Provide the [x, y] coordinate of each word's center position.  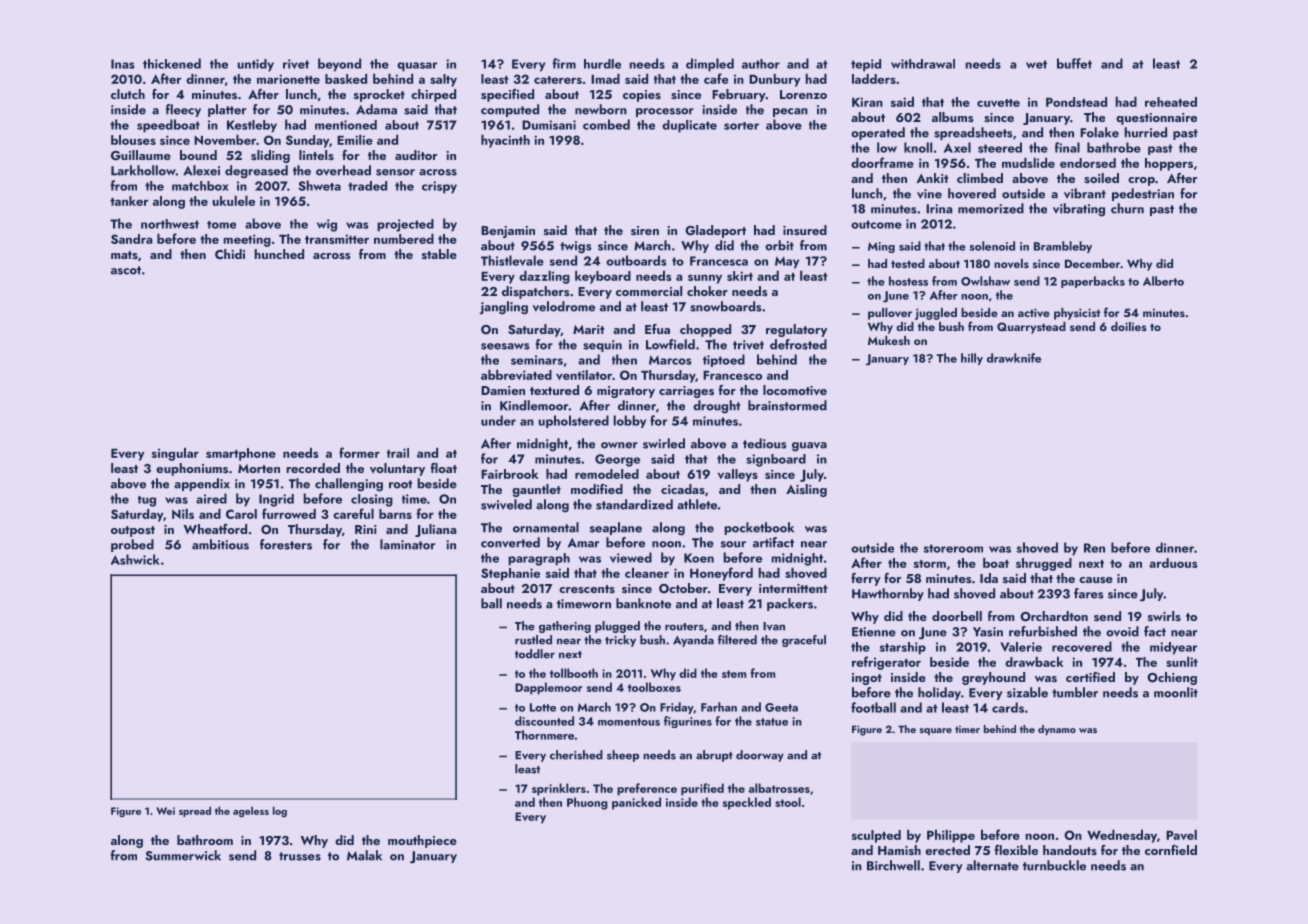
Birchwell [893, 865]
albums [953, 117]
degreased [256, 172]
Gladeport [715, 231]
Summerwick [183, 855]
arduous [1173, 563]
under [498, 420]
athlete [697, 504]
